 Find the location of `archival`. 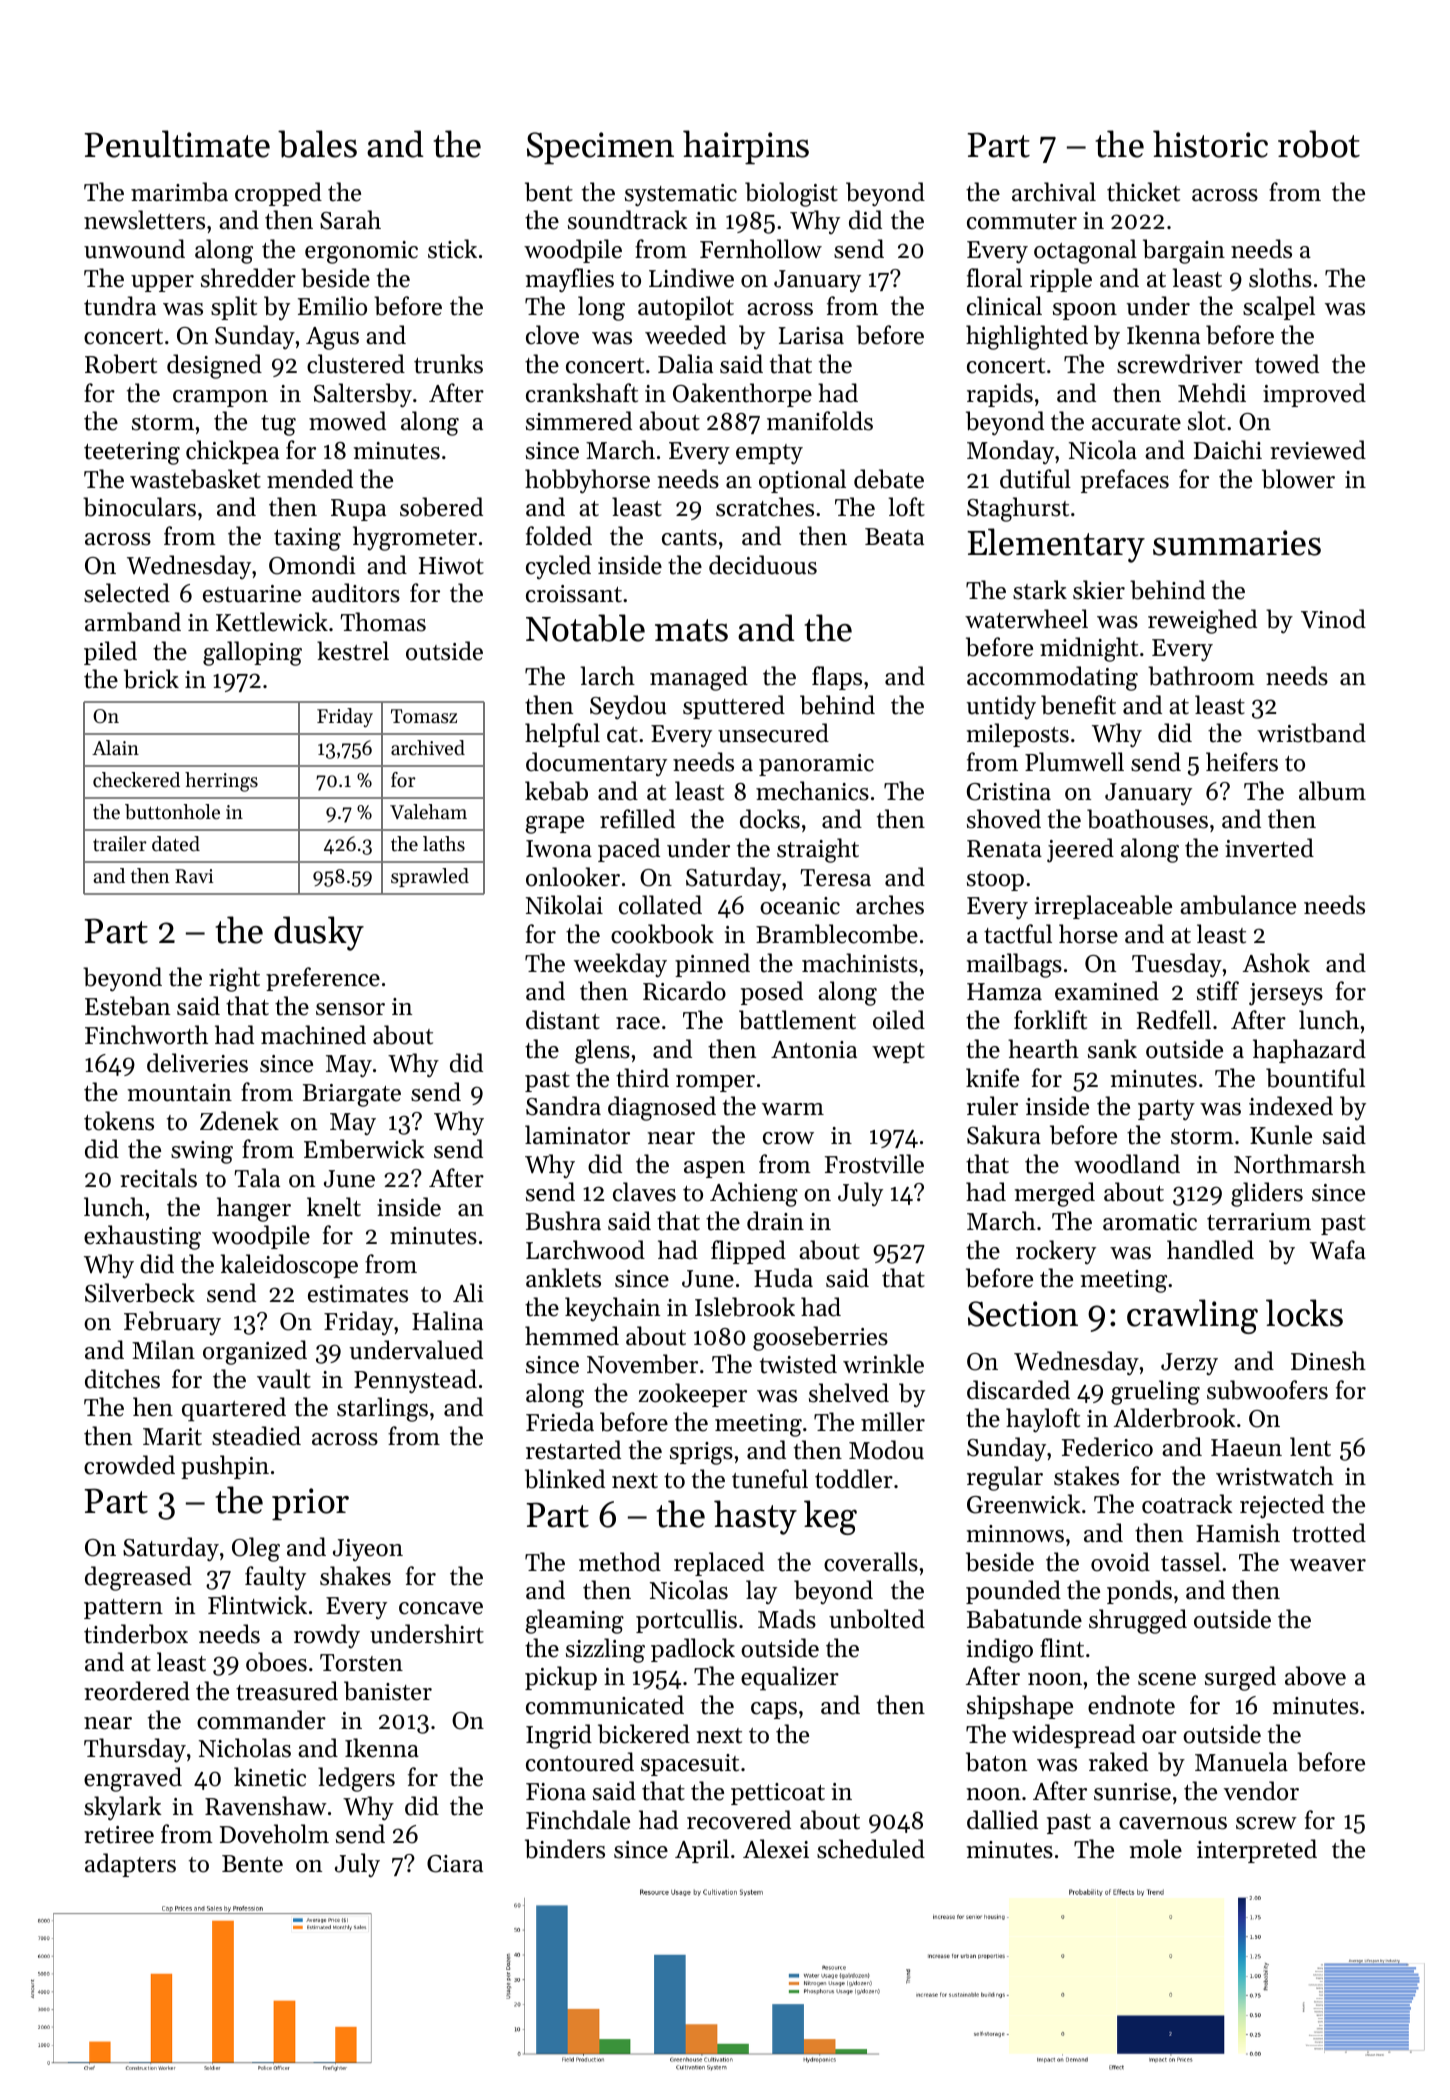

archival is located at coordinates (1054, 192).
